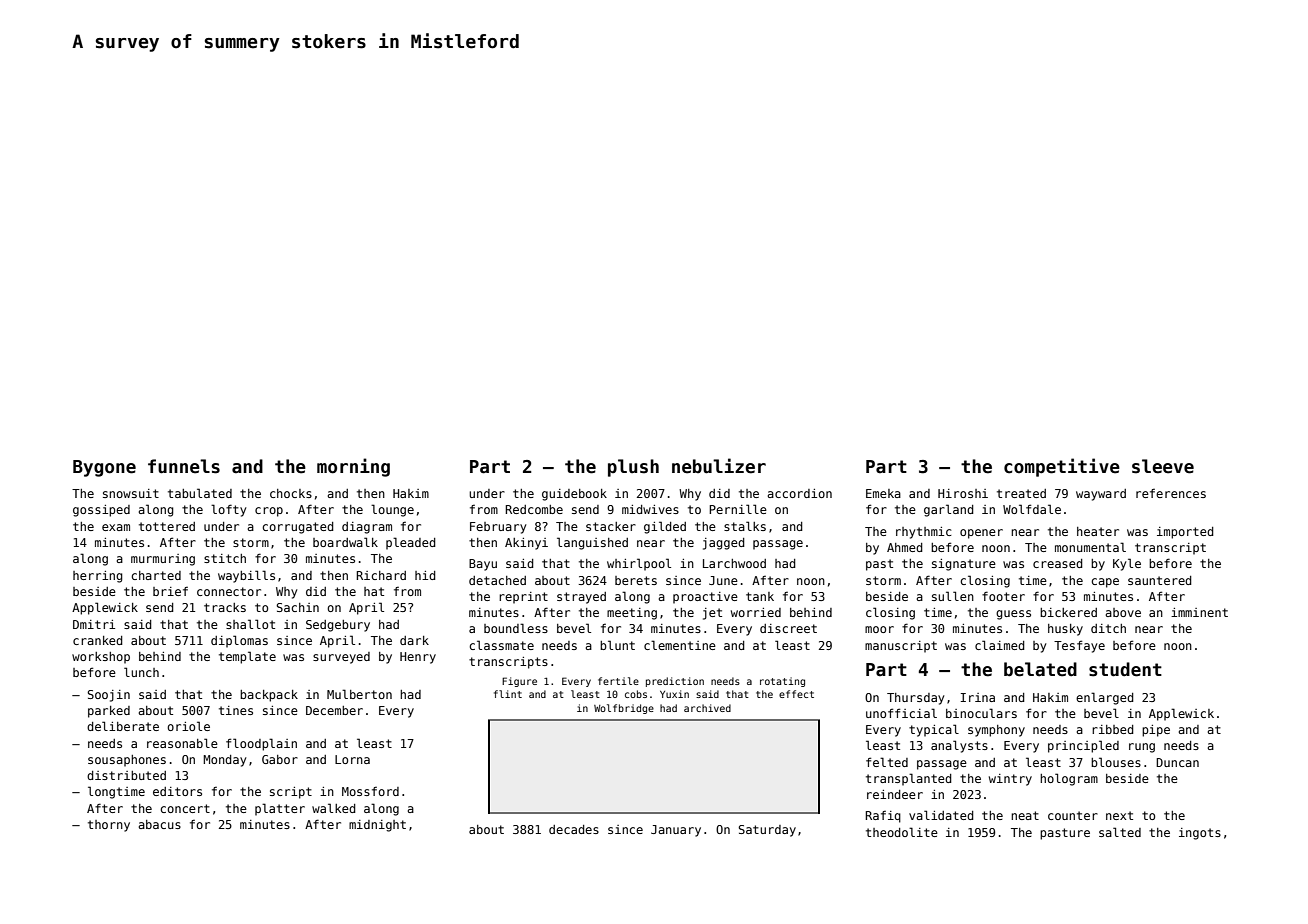 The height and width of the image is (924, 1308). I want to click on tines, so click(236, 710).
